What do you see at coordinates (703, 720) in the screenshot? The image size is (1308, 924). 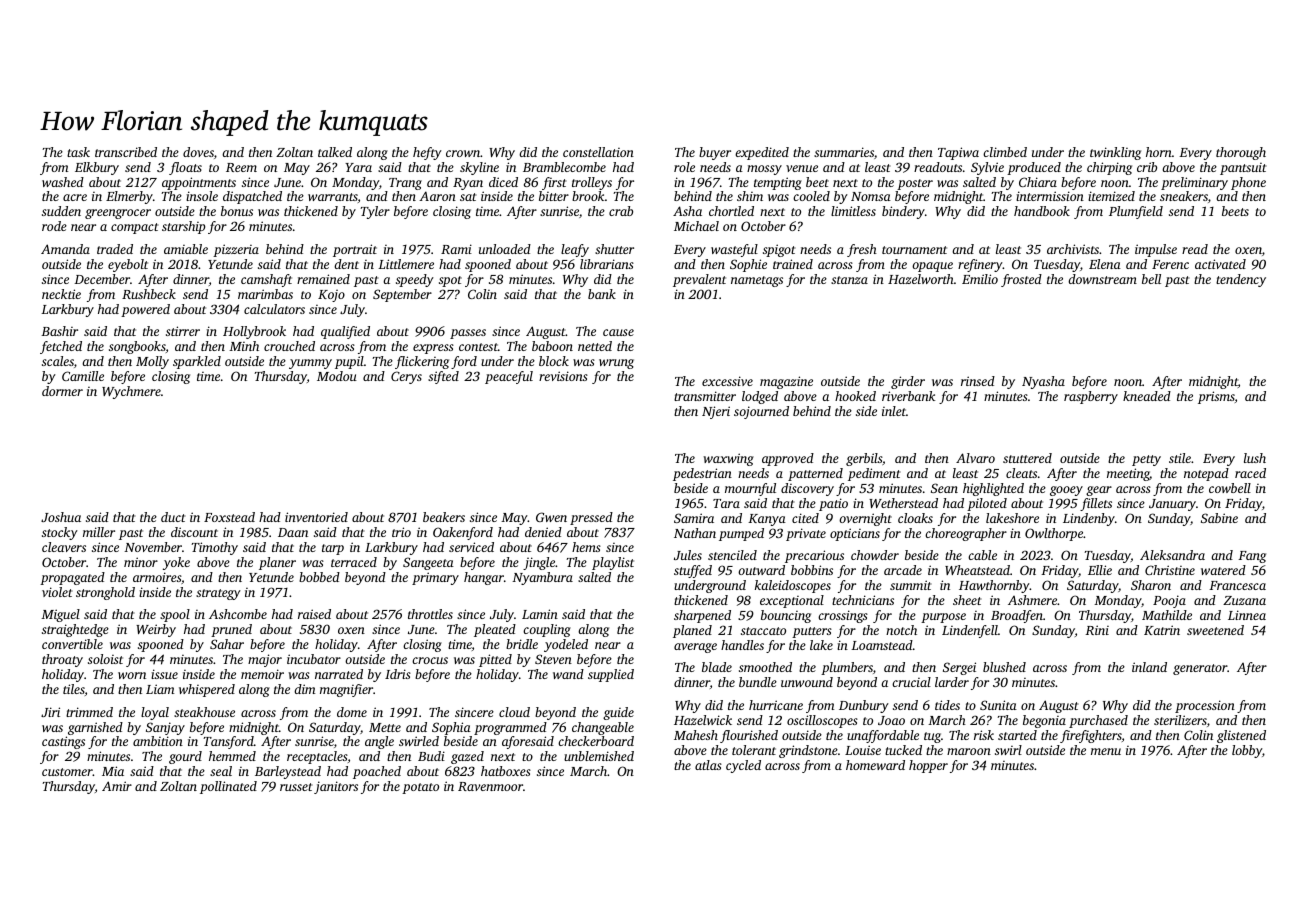 I see `Hazelwick` at bounding box center [703, 720].
